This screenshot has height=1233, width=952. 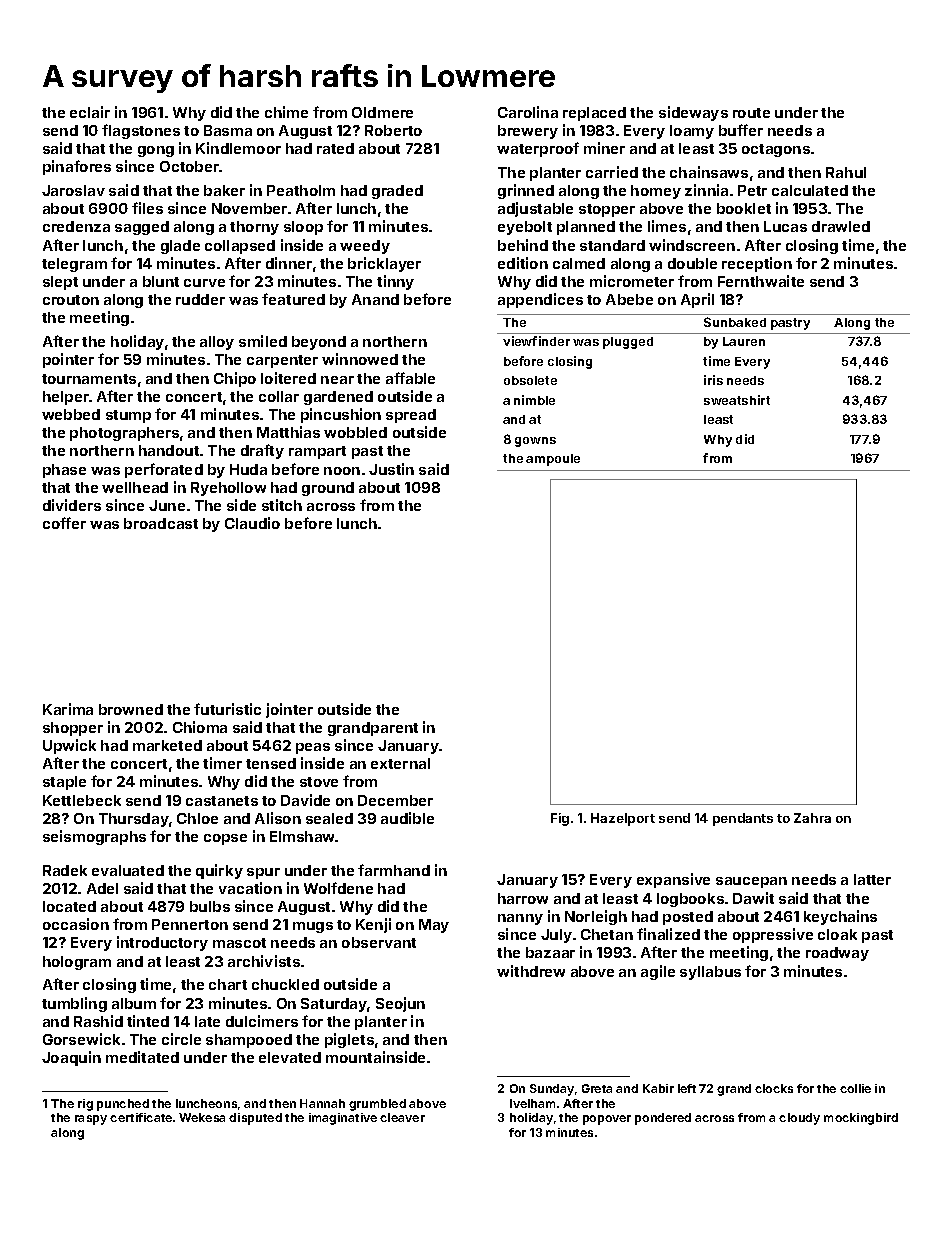 What do you see at coordinates (713, 380) in the screenshot?
I see `iris` at bounding box center [713, 380].
